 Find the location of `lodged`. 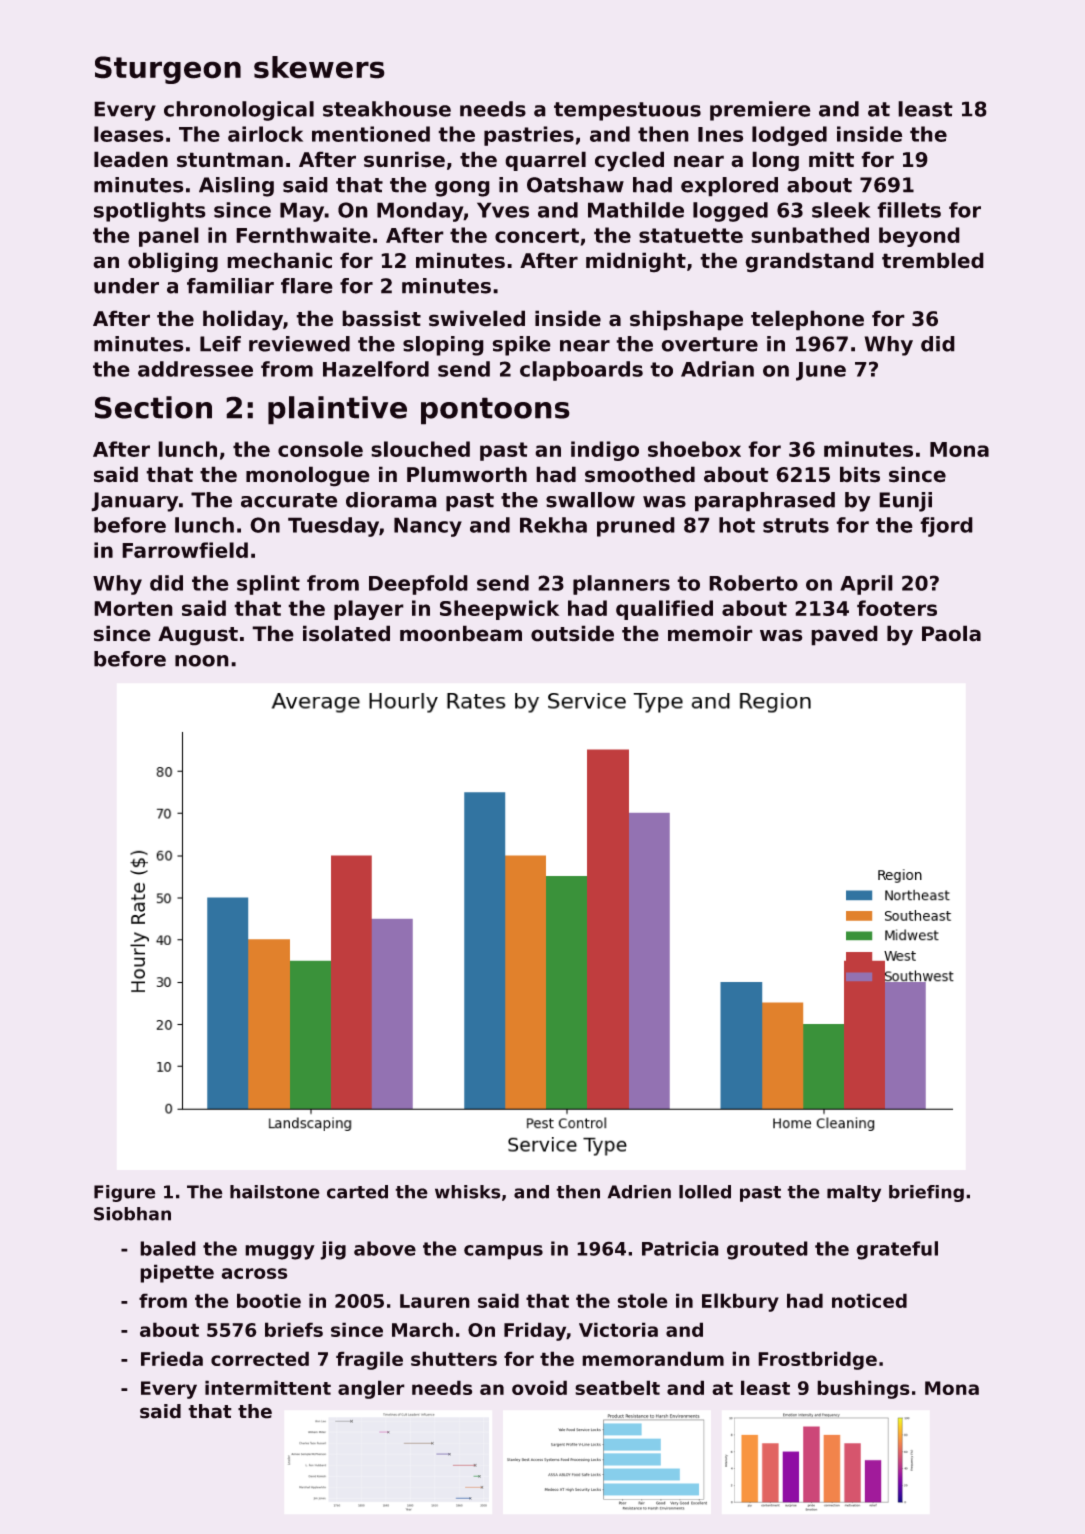

lodged is located at coordinates (789, 136).
